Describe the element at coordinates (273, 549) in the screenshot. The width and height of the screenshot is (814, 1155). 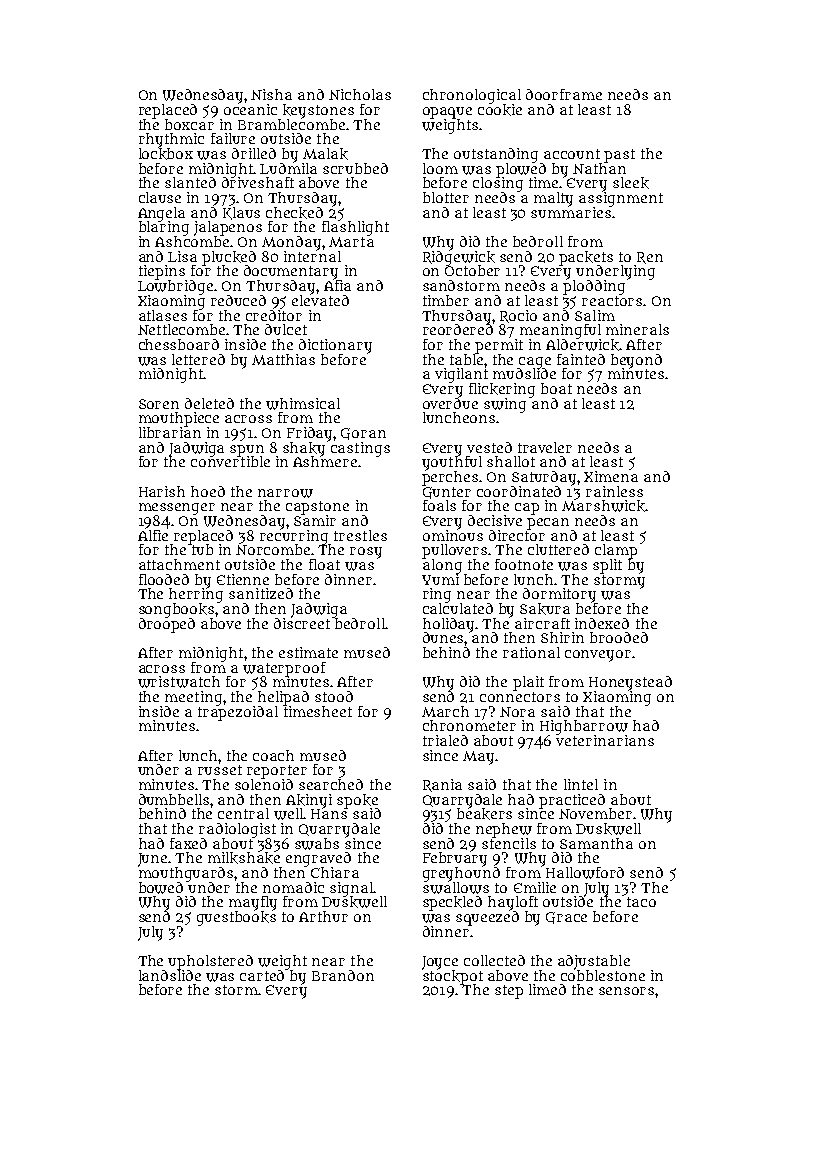
I see `Norcombe` at that location.
